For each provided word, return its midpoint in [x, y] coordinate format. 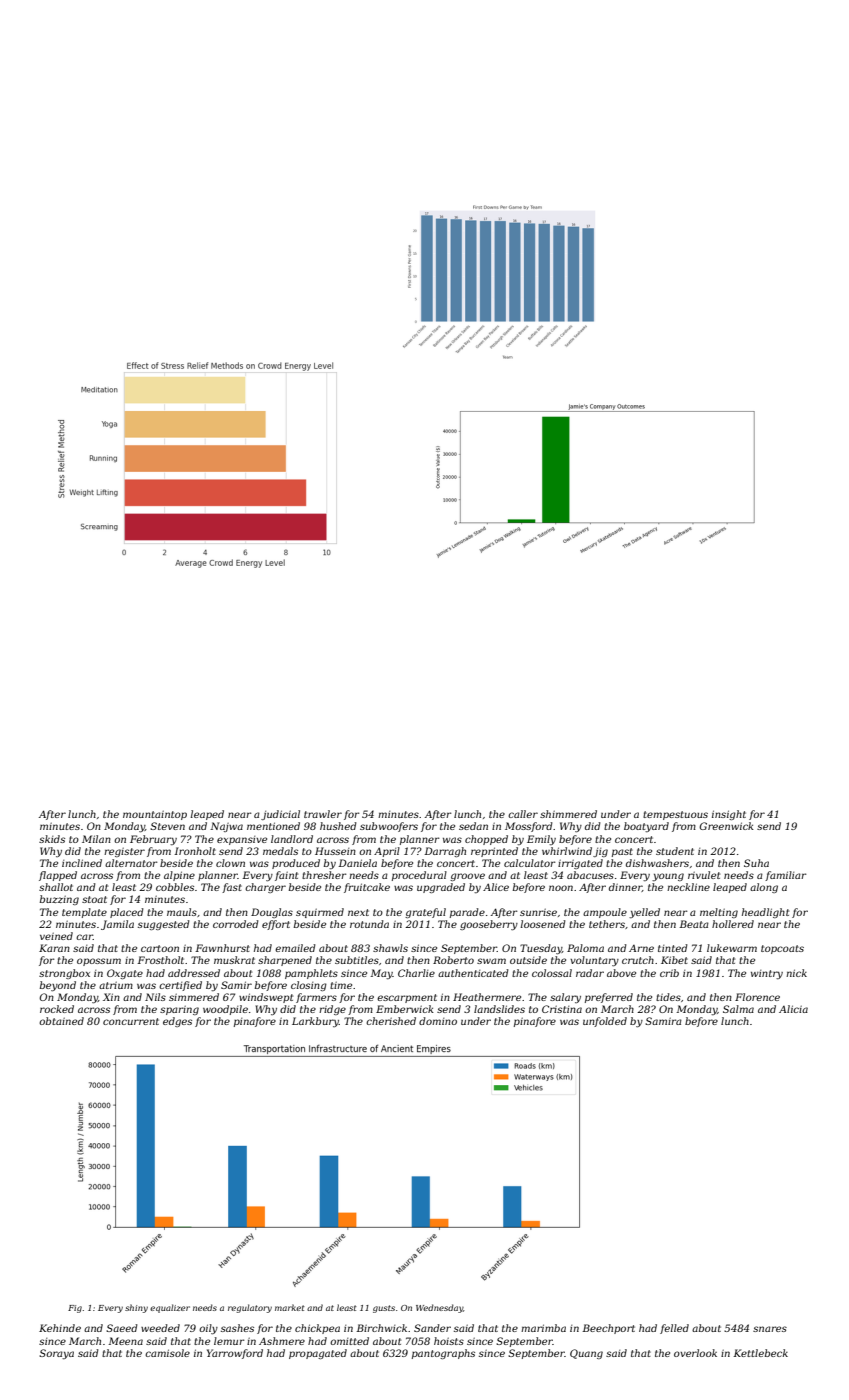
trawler [323, 814]
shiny [136, 1308]
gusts [384, 1309]
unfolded [605, 1022]
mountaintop [155, 815]
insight [729, 815]
